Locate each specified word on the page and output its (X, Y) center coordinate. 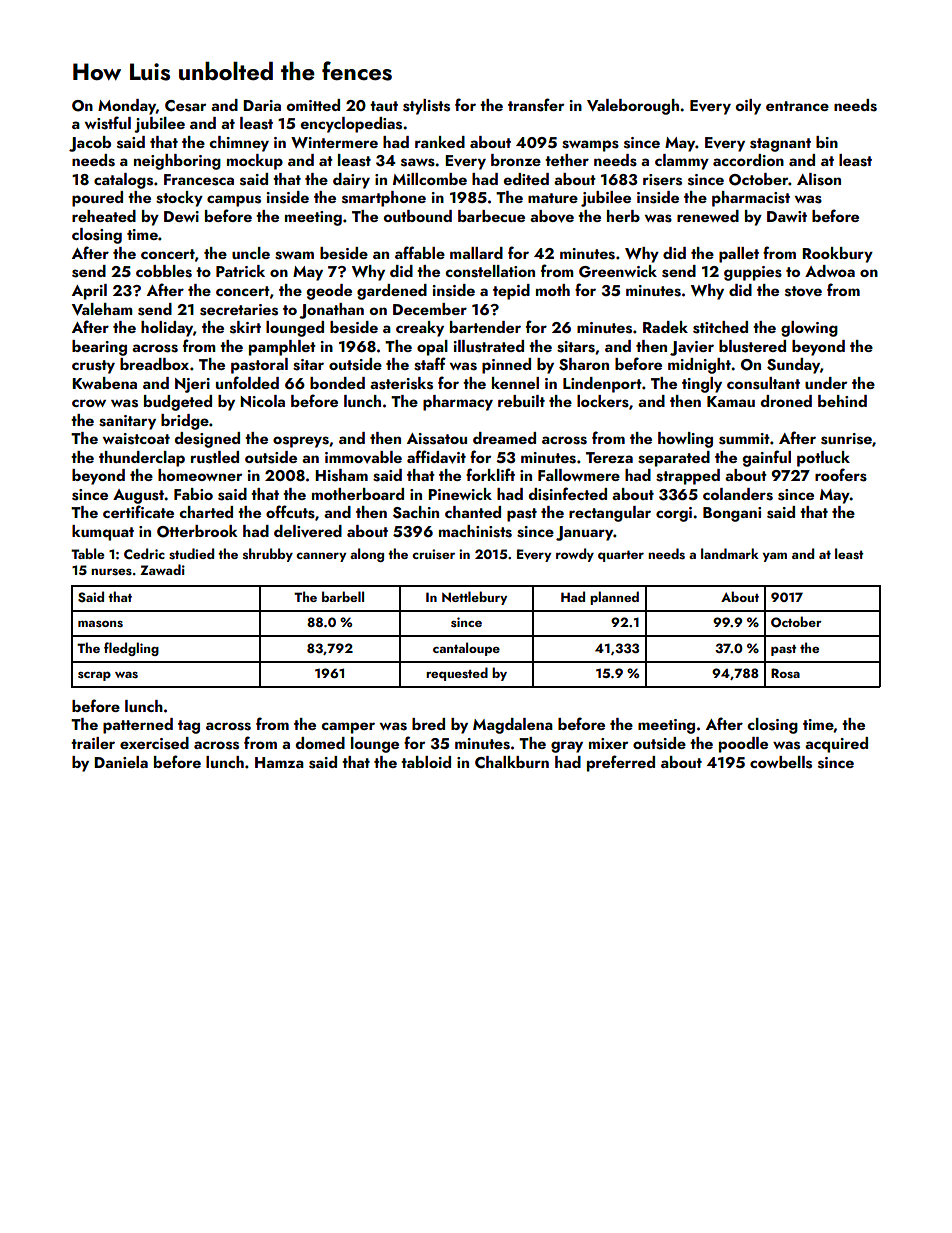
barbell (343, 596)
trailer (93, 743)
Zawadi (162, 569)
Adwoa (830, 271)
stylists (426, 107)
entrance (797, 106)
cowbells (781, 762)
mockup (255, 162)
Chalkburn (512, 762)
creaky (420, 329)
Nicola (262, 401)
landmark (730, 553)
